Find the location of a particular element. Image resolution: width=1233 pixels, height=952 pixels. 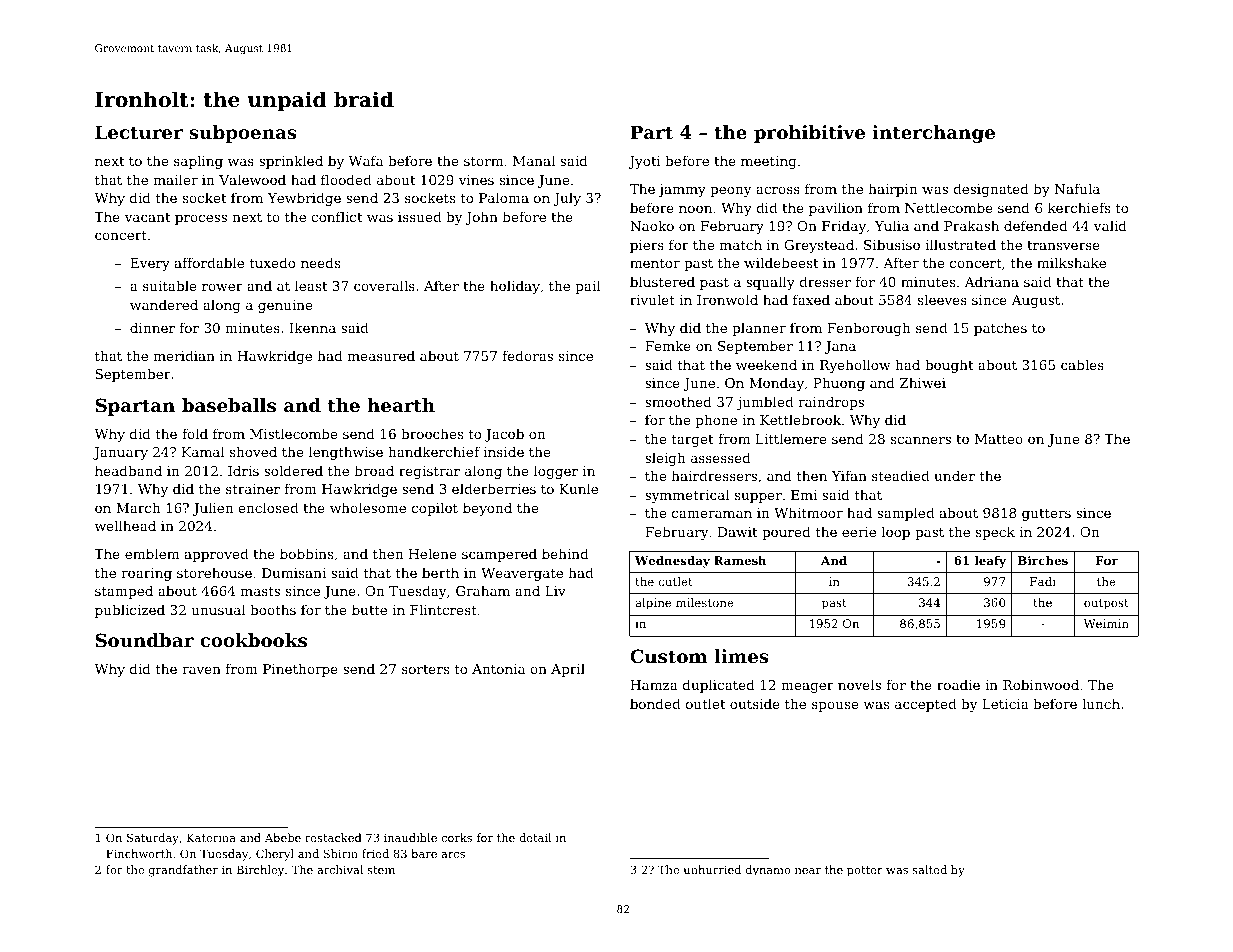

Femke is located at coordinates (668, 345).
